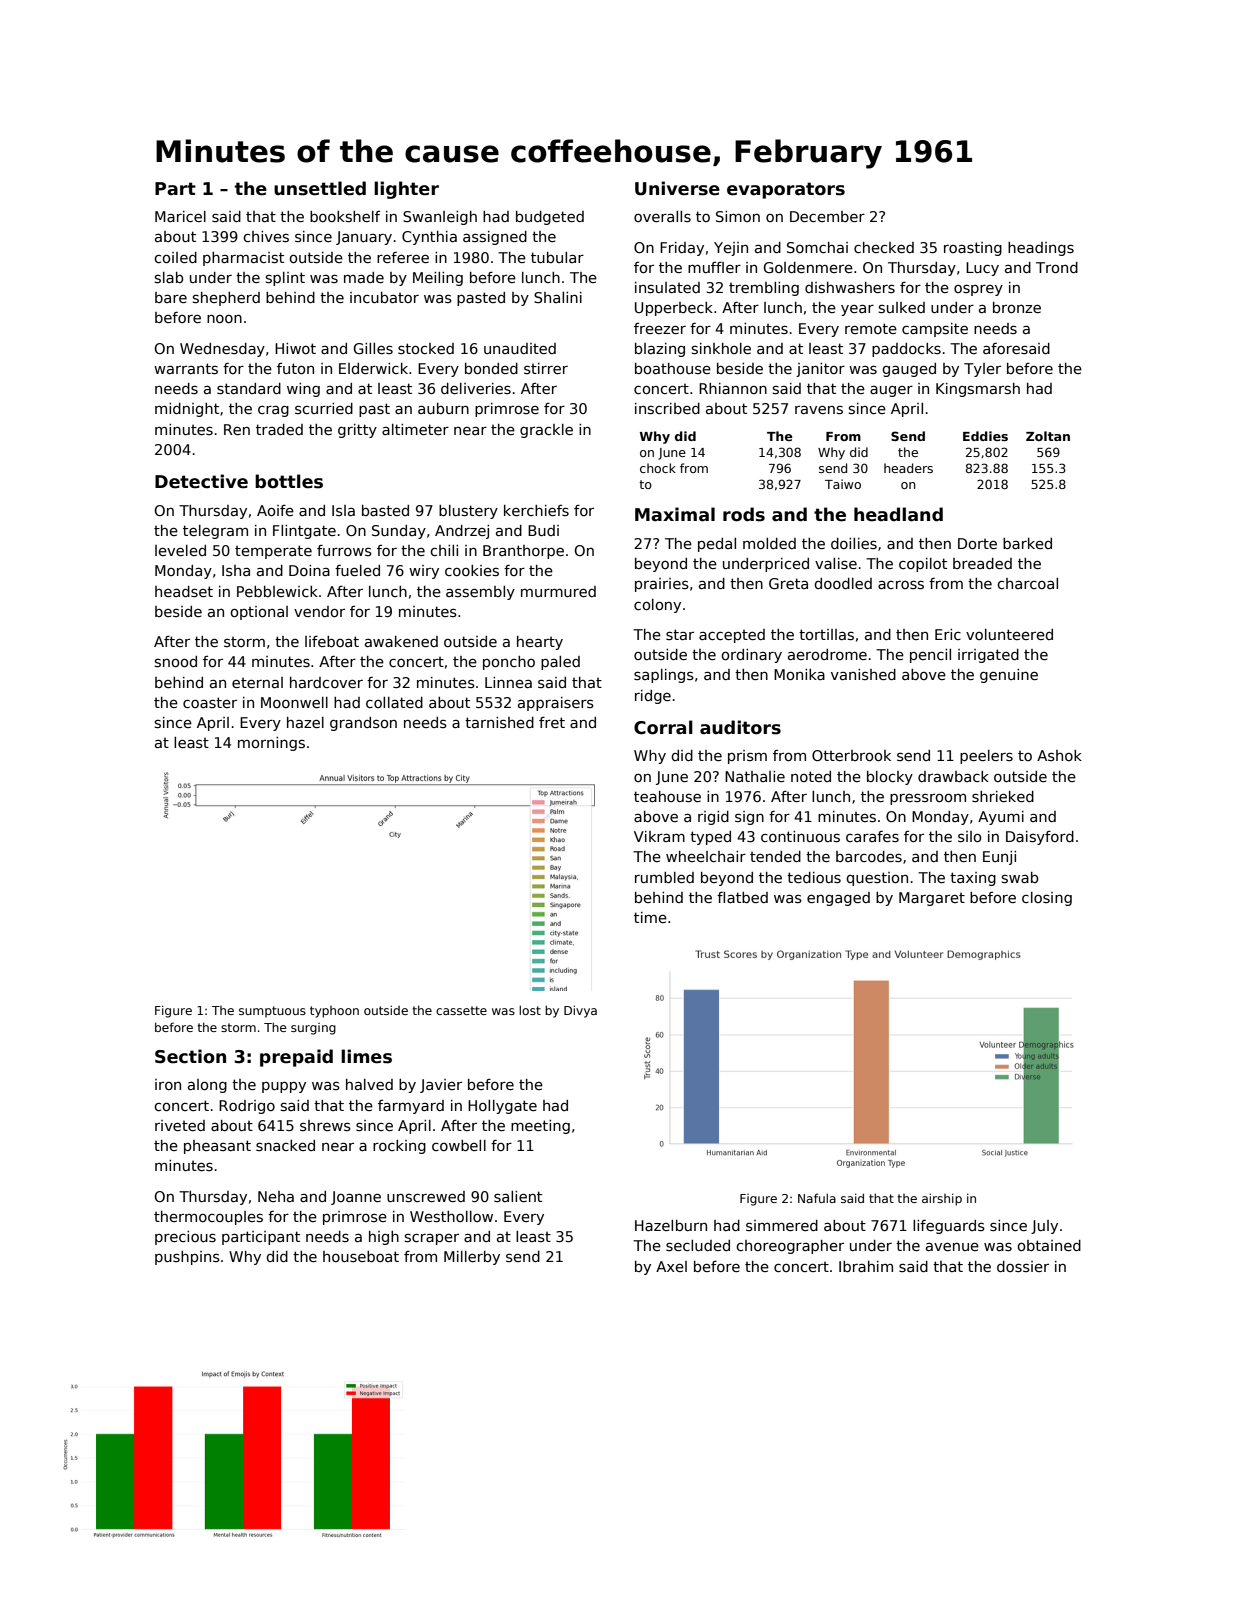 The image size is (1237, 1601). I want to click on flatbed, so click(742, 897).
